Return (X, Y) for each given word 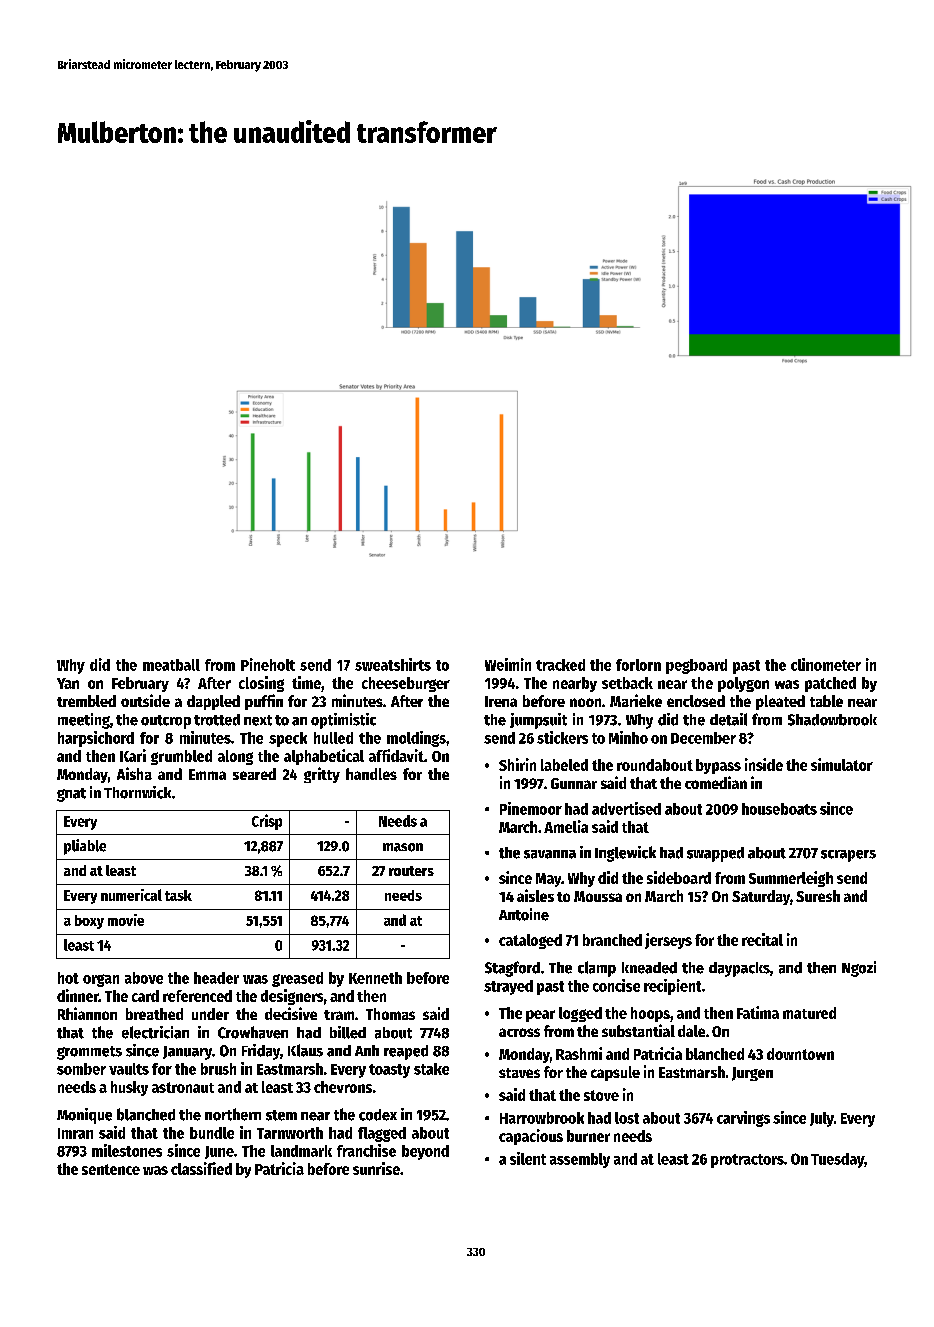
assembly (580, 1160)
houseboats (779, 809)
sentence (111, 1169)
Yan (68, 683)
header (216, 978)
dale (691, 1031)
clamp (597, 969)
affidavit (396, 755)
